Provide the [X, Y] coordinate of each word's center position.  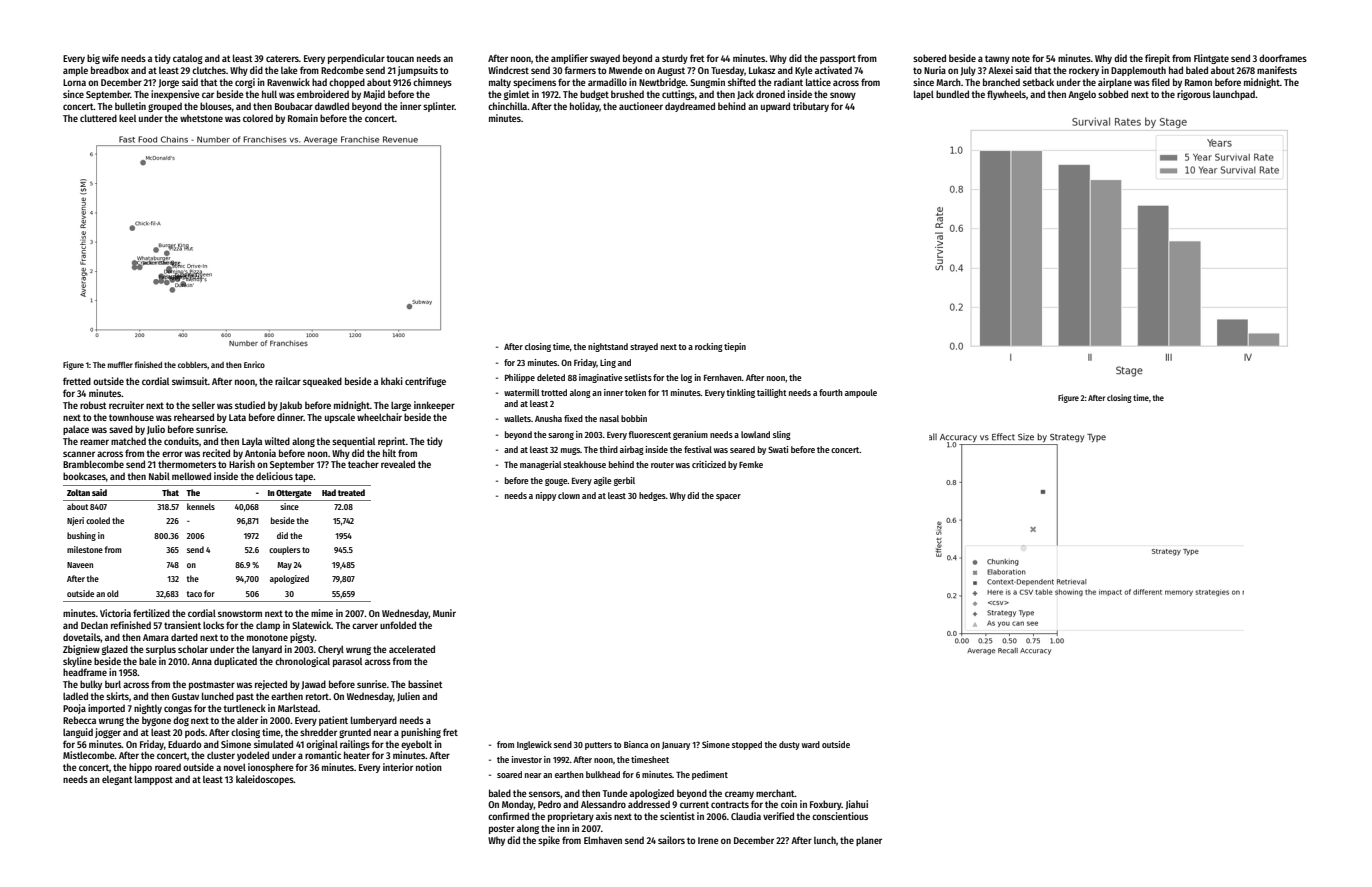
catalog [188, 59]
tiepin [735, 347]
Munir [444, 613]
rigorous [1194, 95]
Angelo [1082, 95]
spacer [728, 497]
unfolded [398, 625]
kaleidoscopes [265, 780]
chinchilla [507, 106]
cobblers [193, 365]
